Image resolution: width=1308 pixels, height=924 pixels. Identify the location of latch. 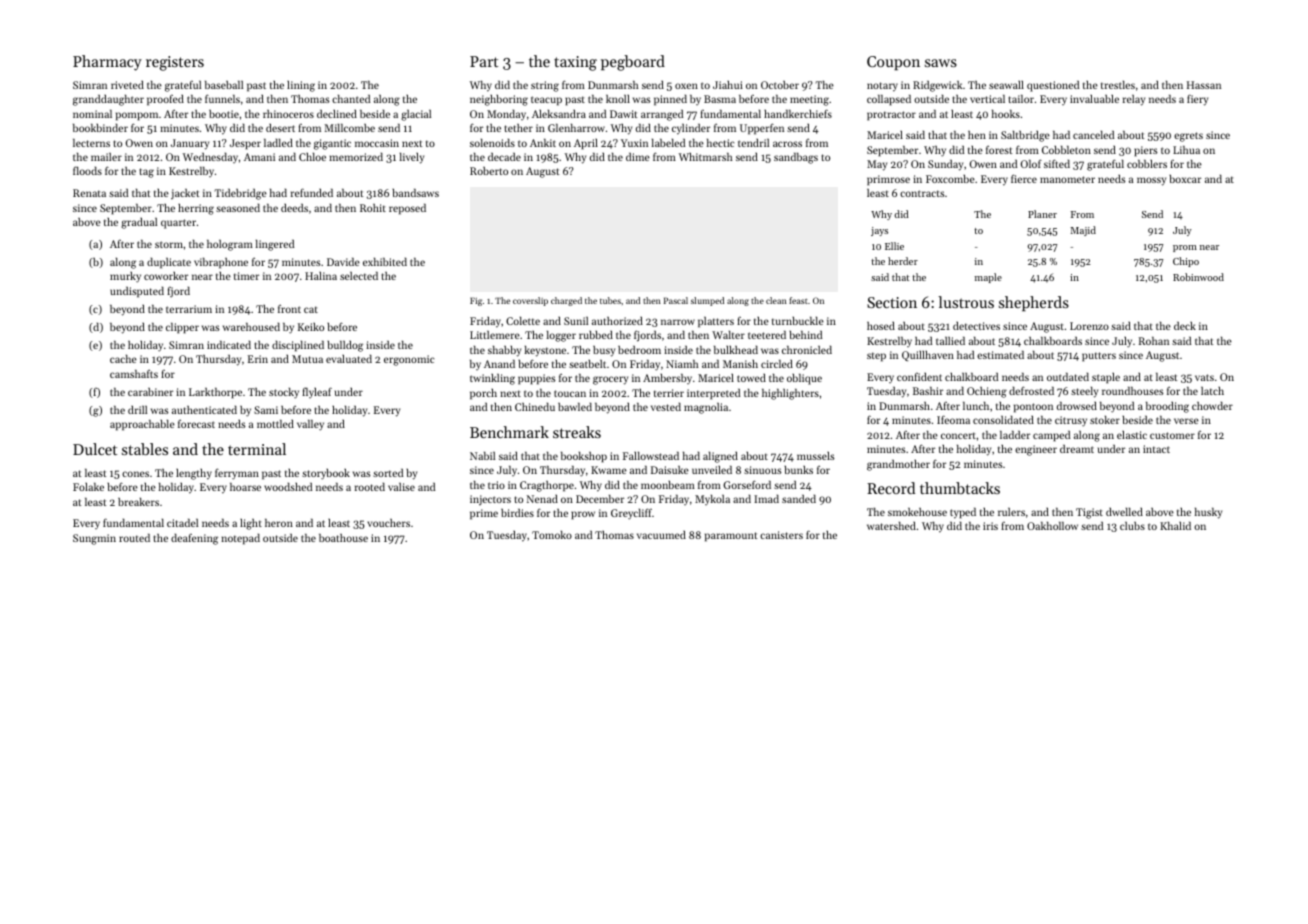
(1212, 391).
